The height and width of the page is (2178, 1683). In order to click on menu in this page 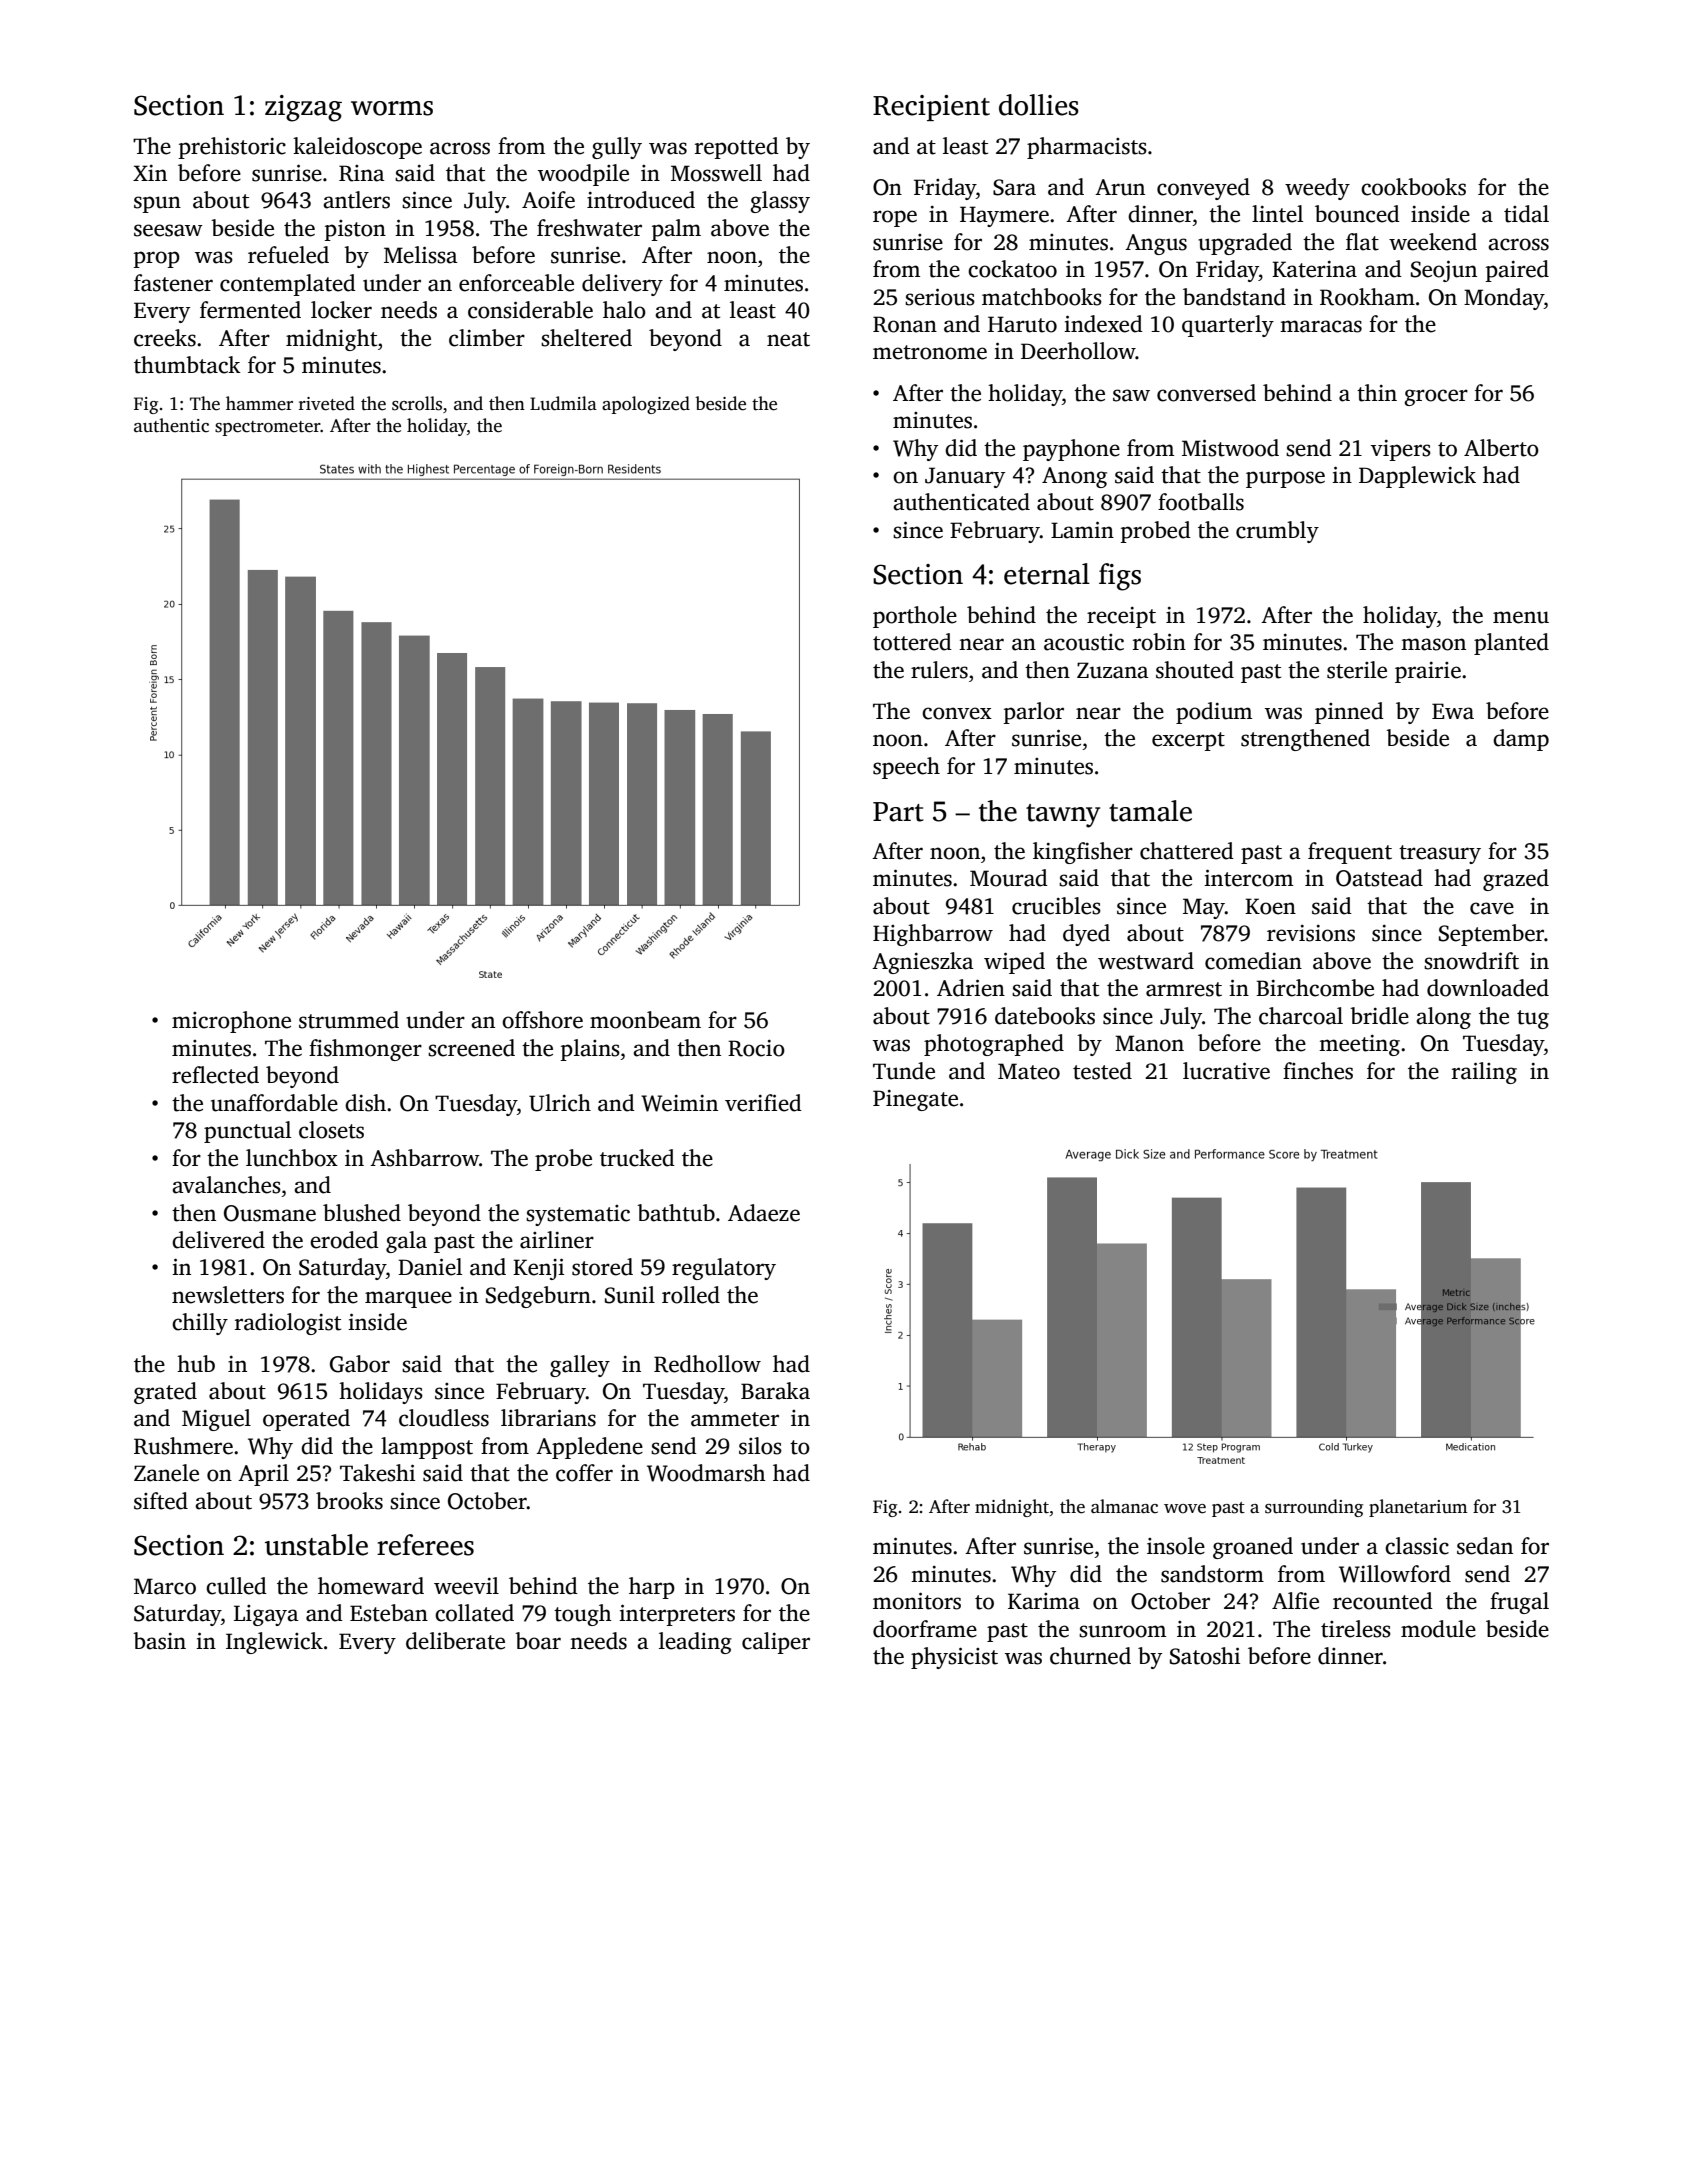, I will do `click(1521, 617)`.
